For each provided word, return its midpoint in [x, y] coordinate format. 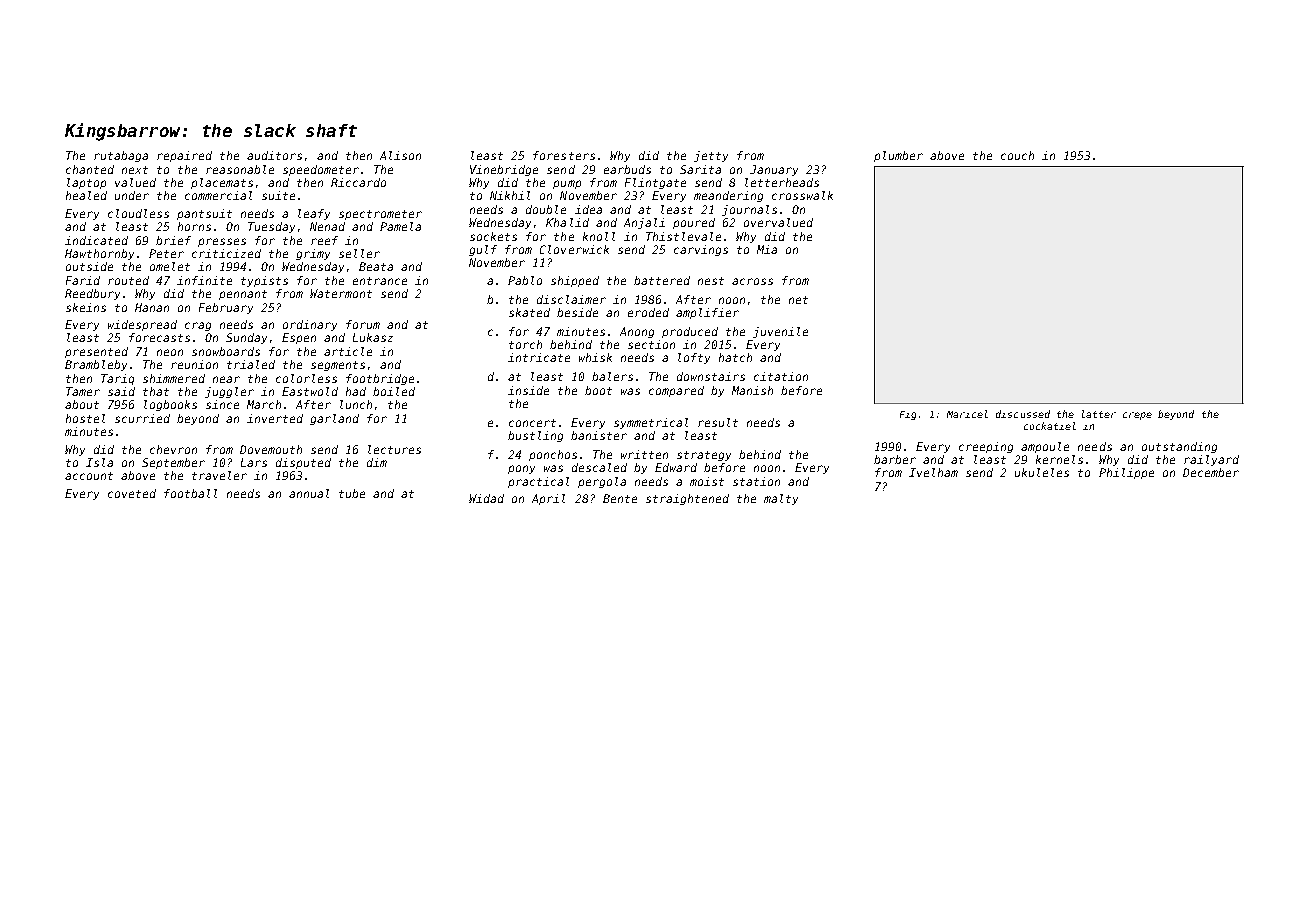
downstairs [711, 376]
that [156, 391]
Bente [620, 498]
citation [781, 376]
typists [264, 281]
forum [363, 324]
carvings [701, 250]
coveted [132, 493]
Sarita [700, 169]
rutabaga [121, 156]
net [798, 300]
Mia [767, 249]
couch [1017, 155]
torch [525, 344]
